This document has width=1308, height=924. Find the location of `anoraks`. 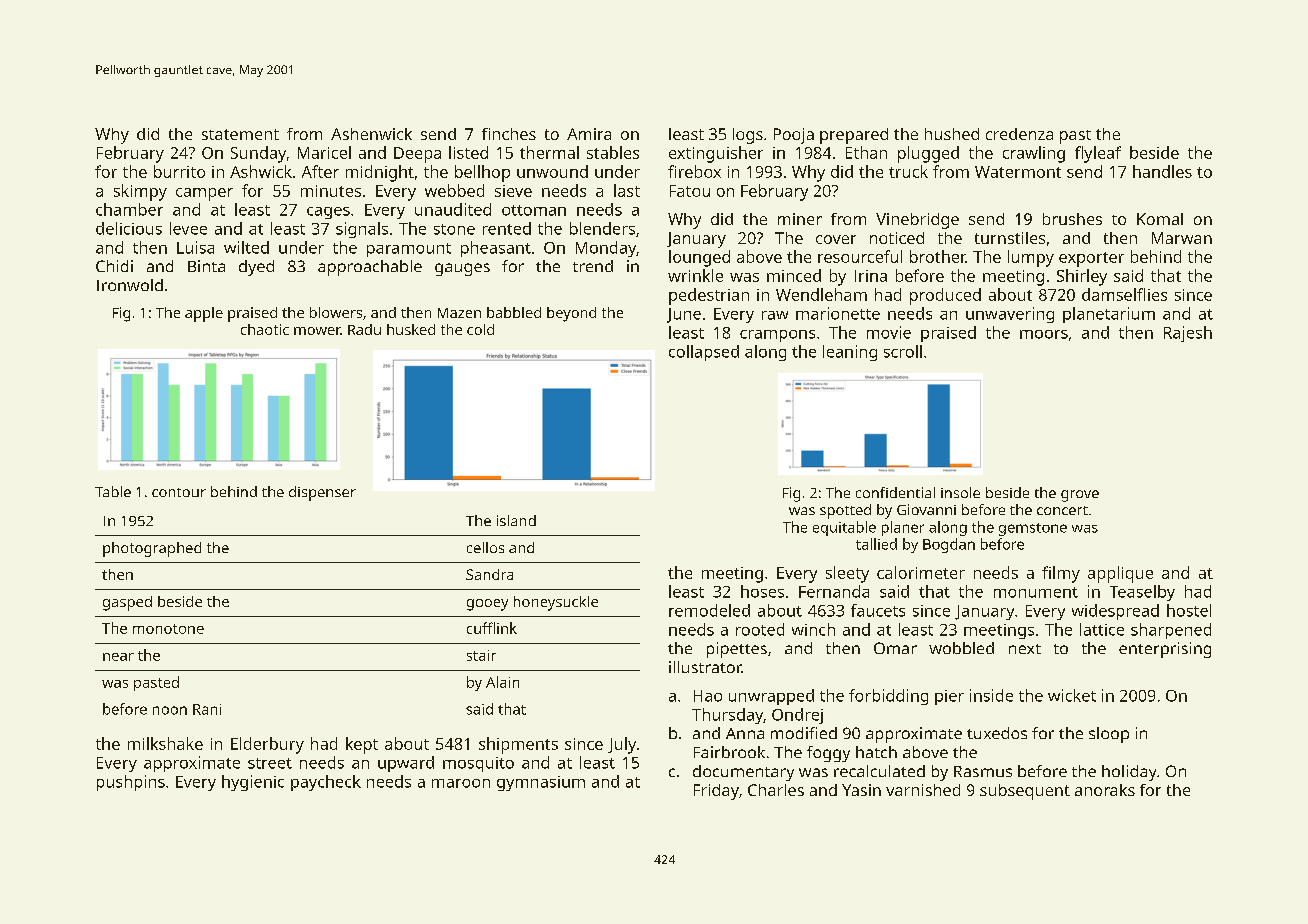

anoraks is located at coordinates (1105, 790).
